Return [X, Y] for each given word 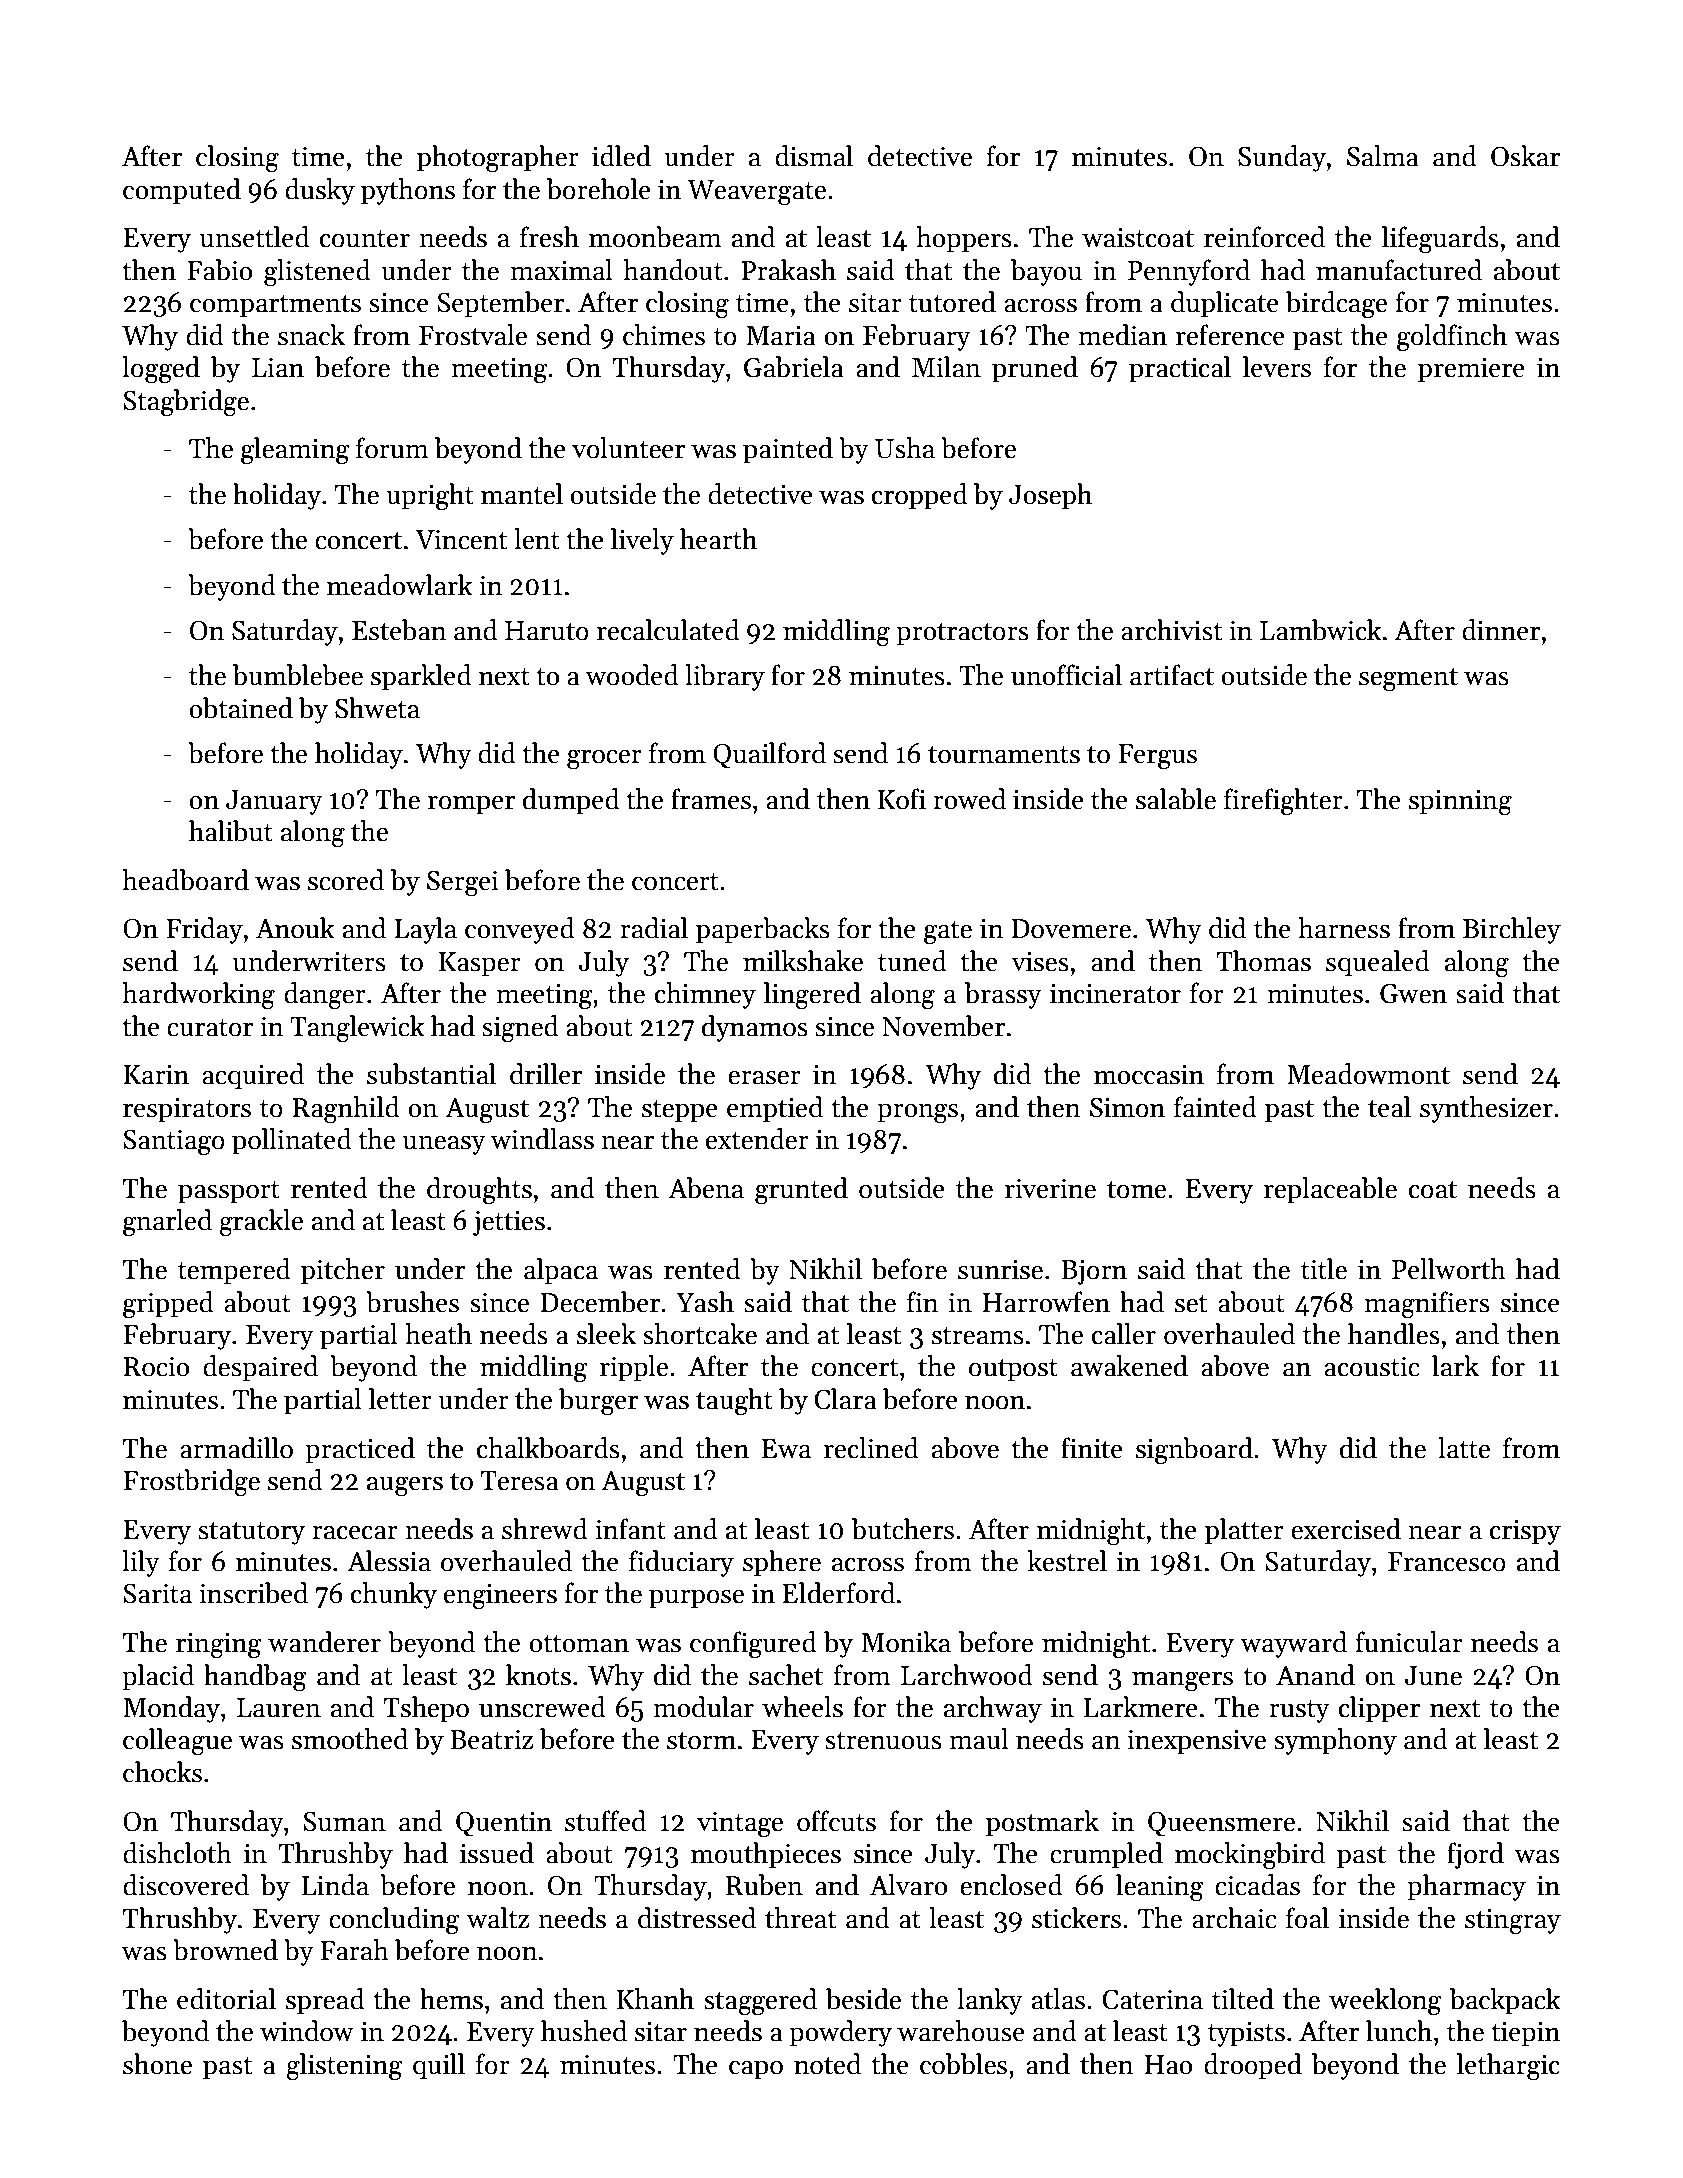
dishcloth [177, 1853]
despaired [260, 1368]
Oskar [1525, 156]
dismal [814, 156]
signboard [1194, 1451]
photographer [498, 159]
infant [630, 1529]
